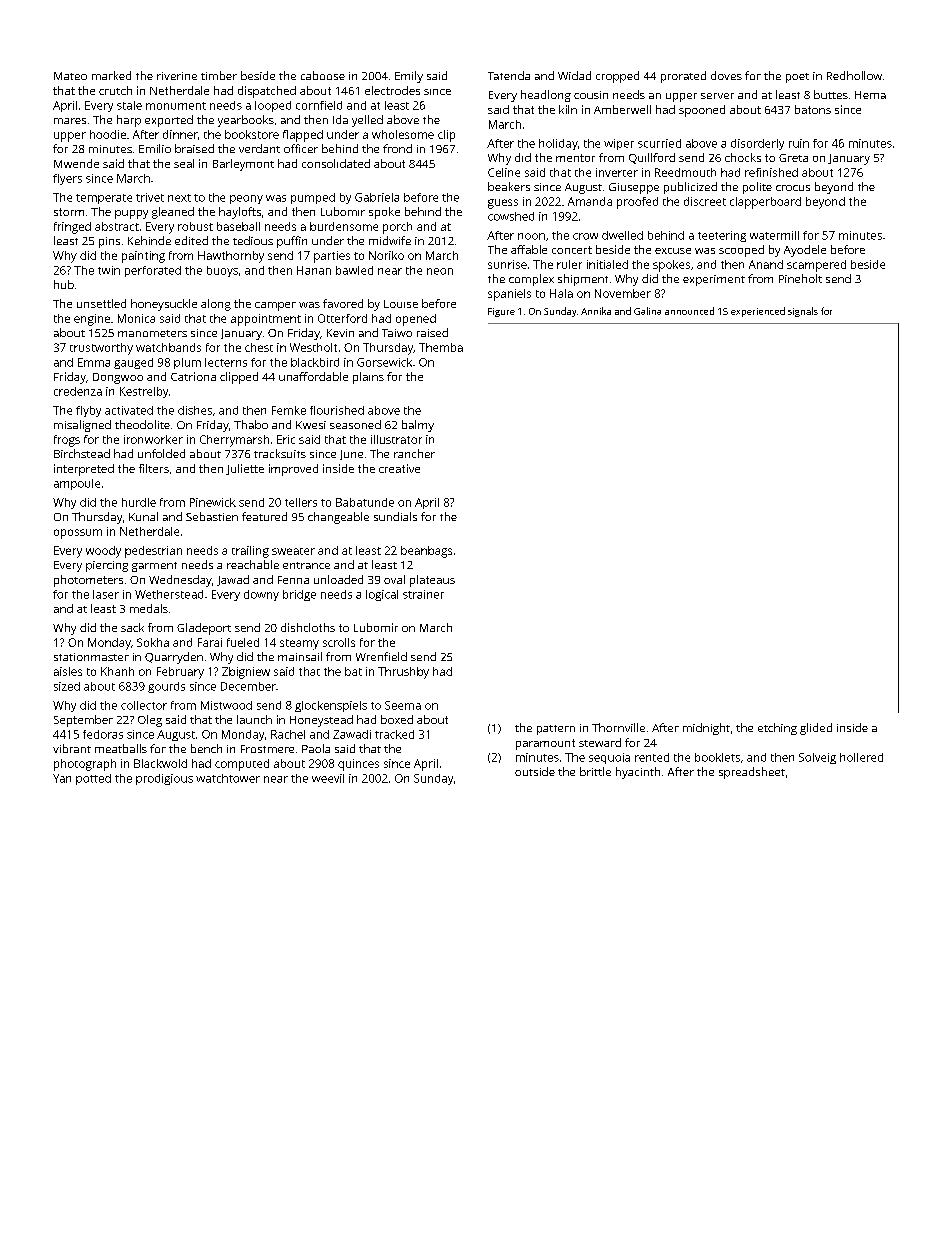 The image size is (952, 1233). Describe the element at coordinates (150, 721) in the screenshot. I see `Oleg` at that location.
